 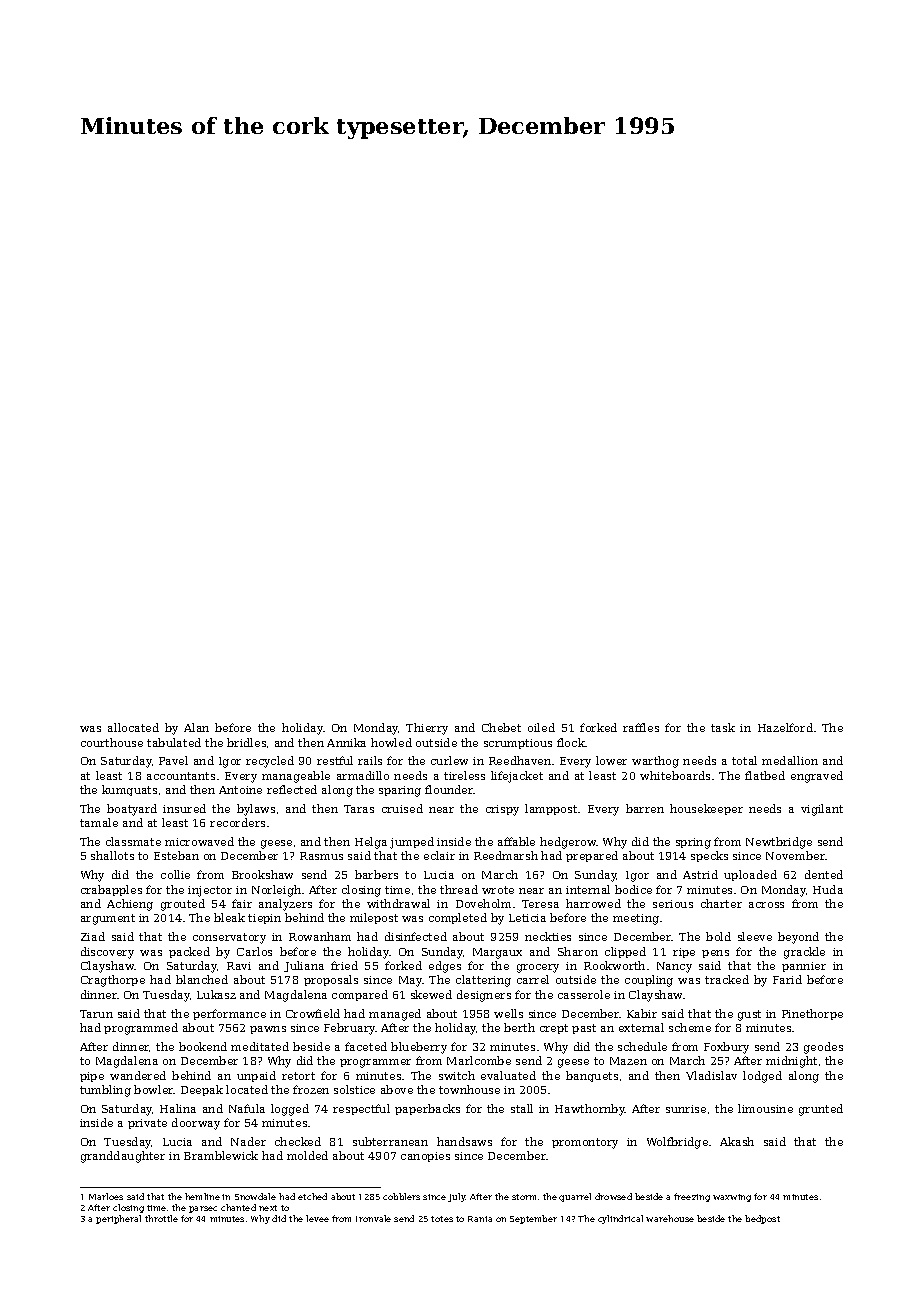 I want to click on fried, so click(x=344, y=965).
